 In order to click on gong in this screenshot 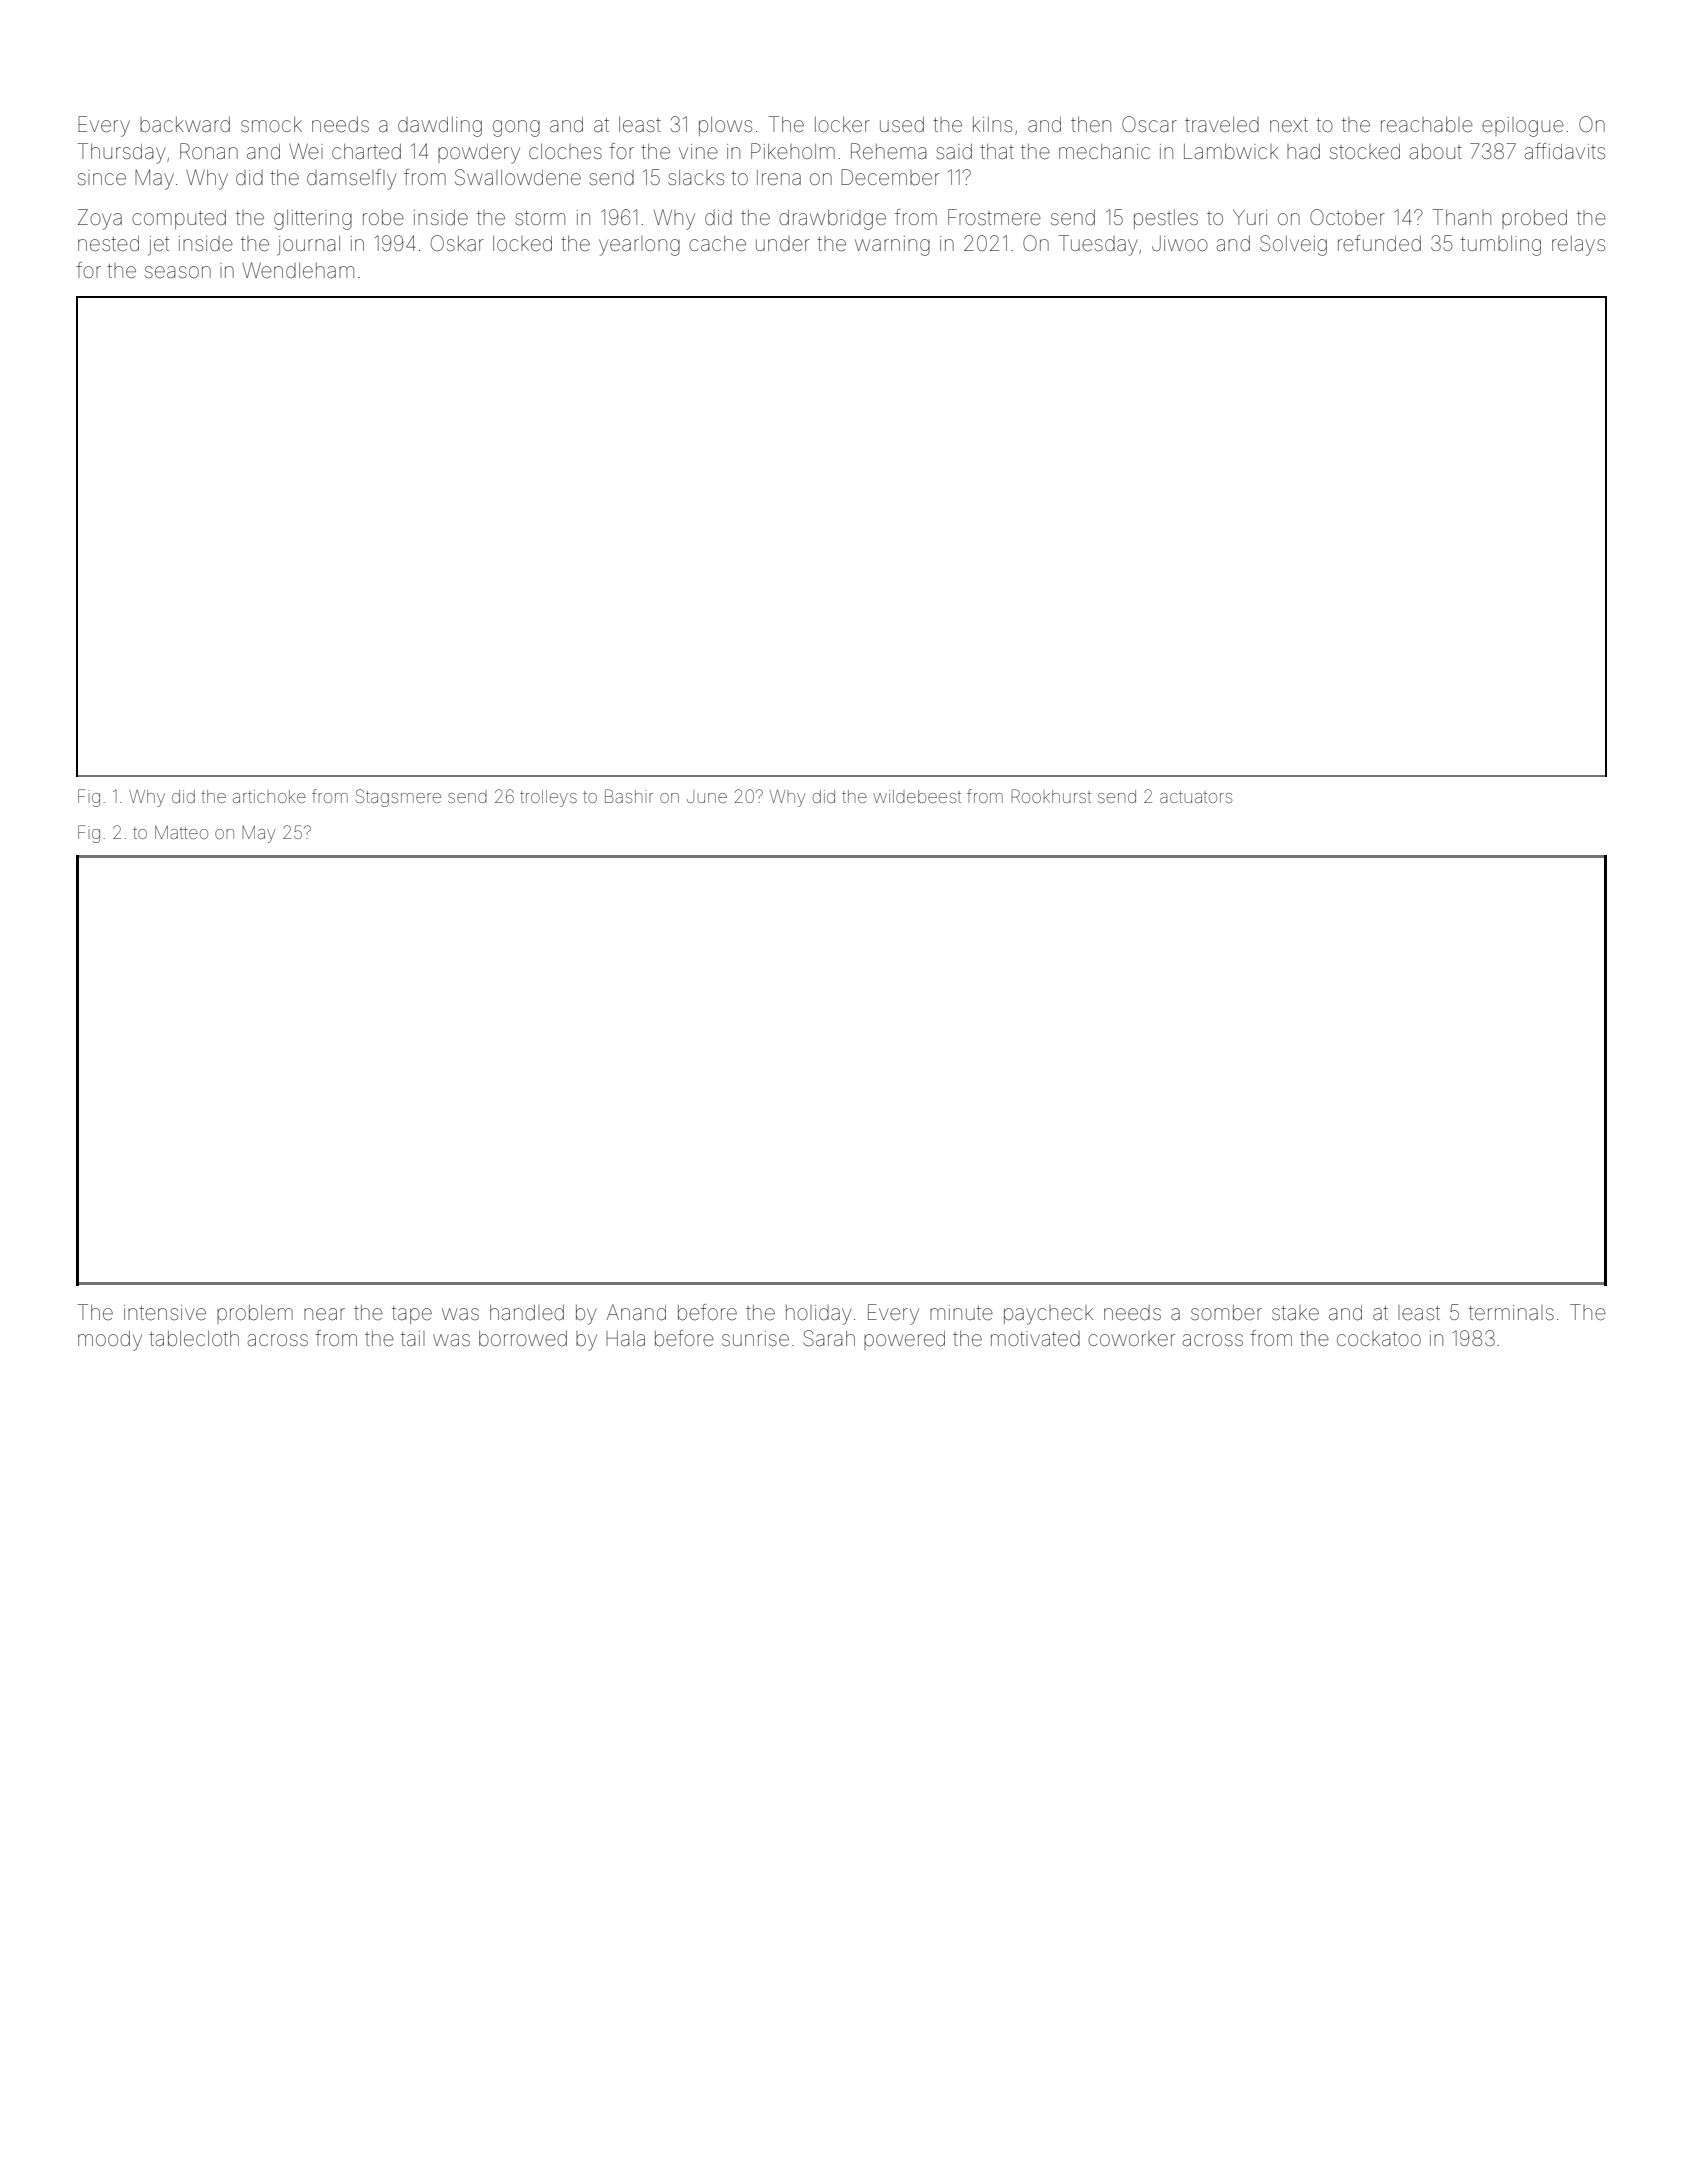, I will do `click(516, 128)`.
